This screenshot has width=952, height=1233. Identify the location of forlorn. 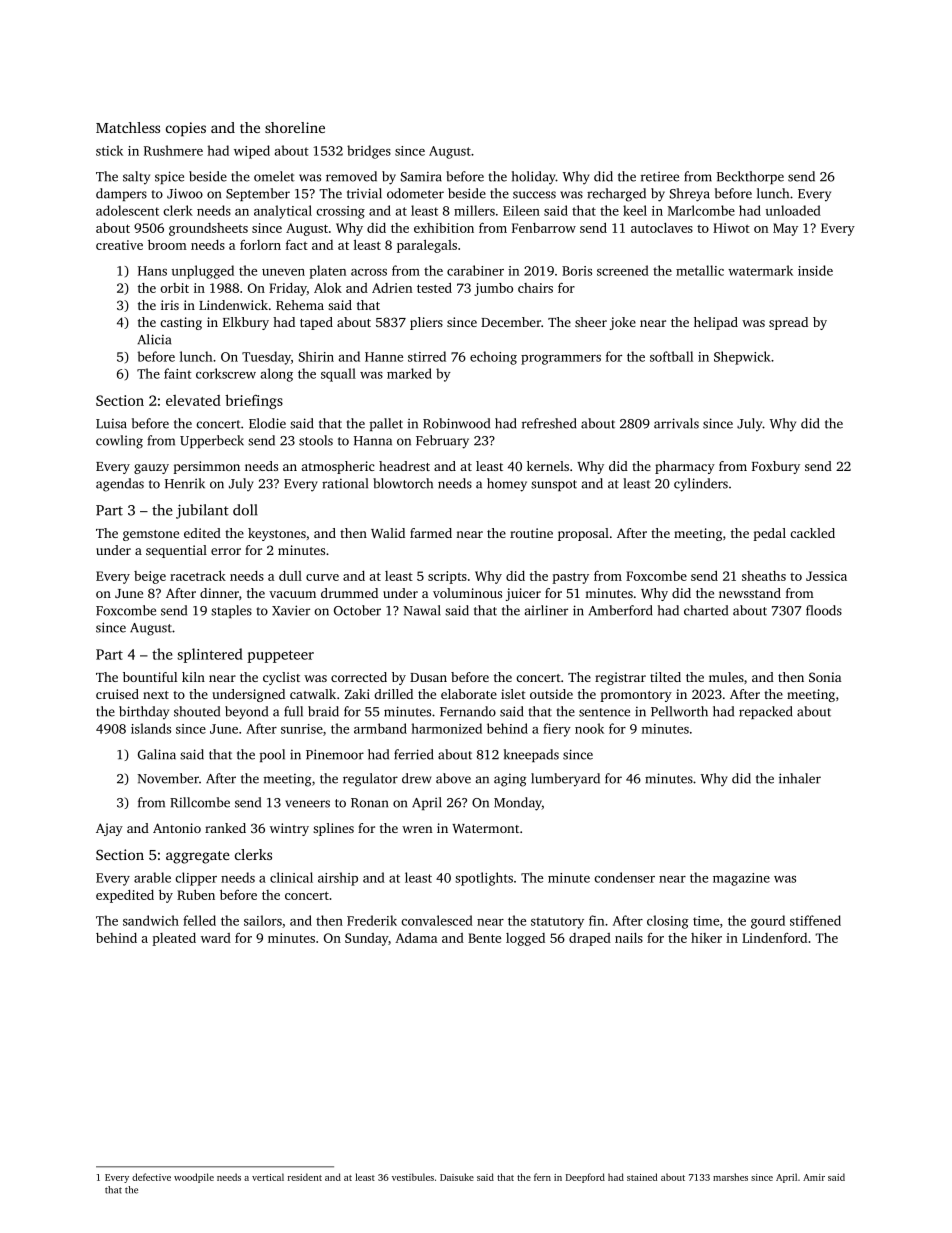
(260, 245).
